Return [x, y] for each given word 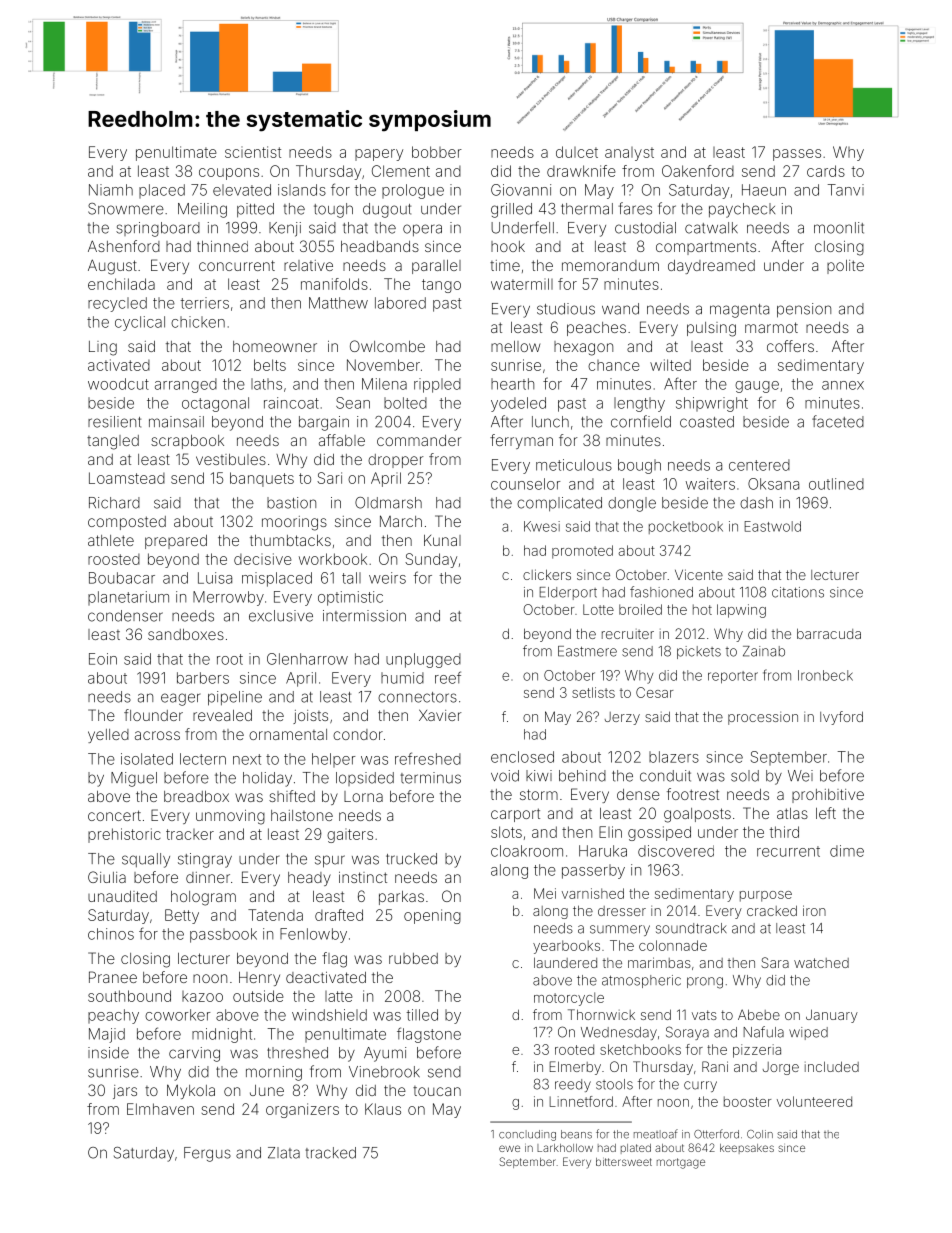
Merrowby [228, 598]
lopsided [365, 779]
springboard [158, 229]
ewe [509, 1148]
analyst [629, 154]
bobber [437, 152]
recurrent [788, 851]
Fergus [207, 1154]
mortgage [681, 1163]
